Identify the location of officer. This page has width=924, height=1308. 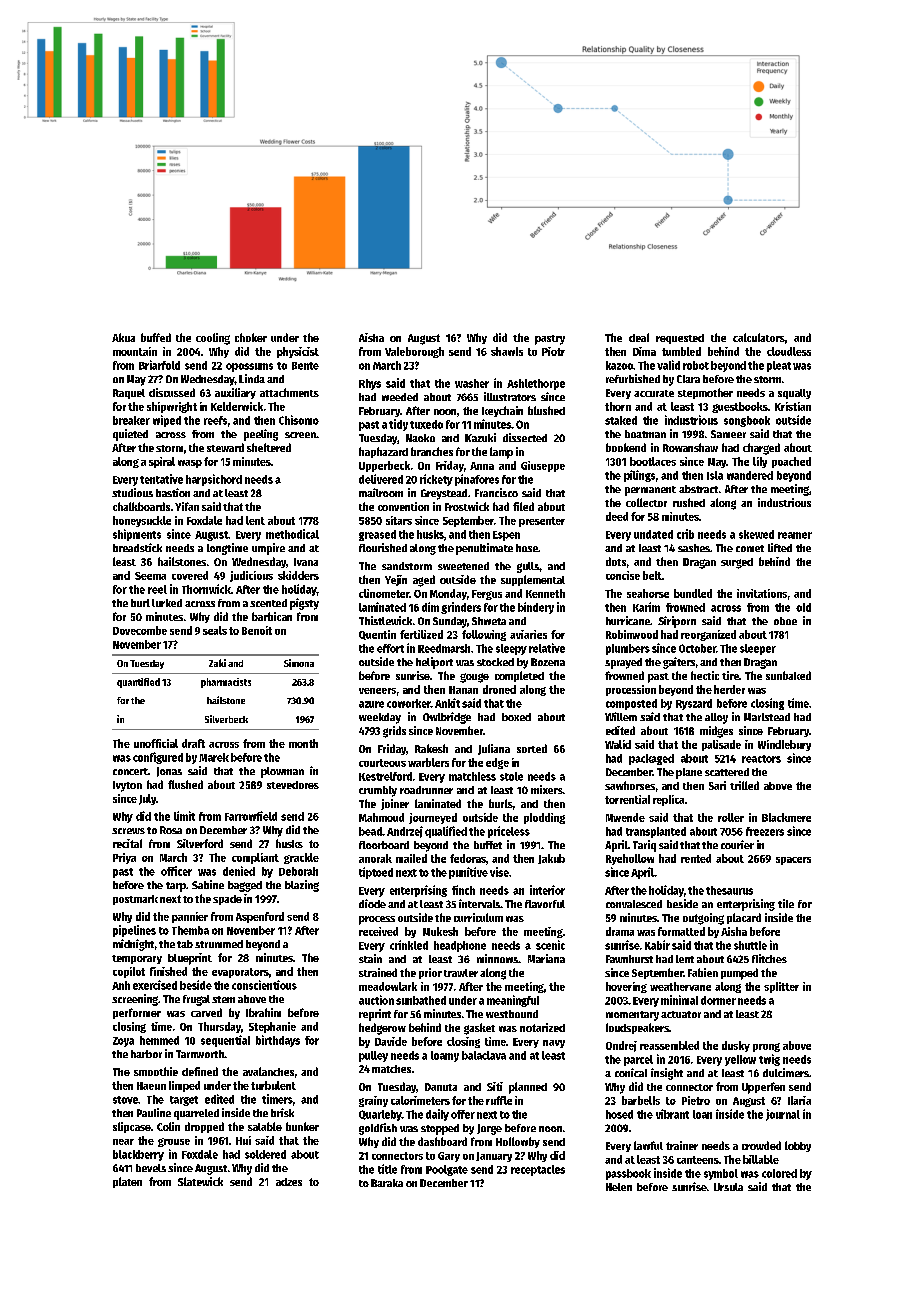
(176, 871).
